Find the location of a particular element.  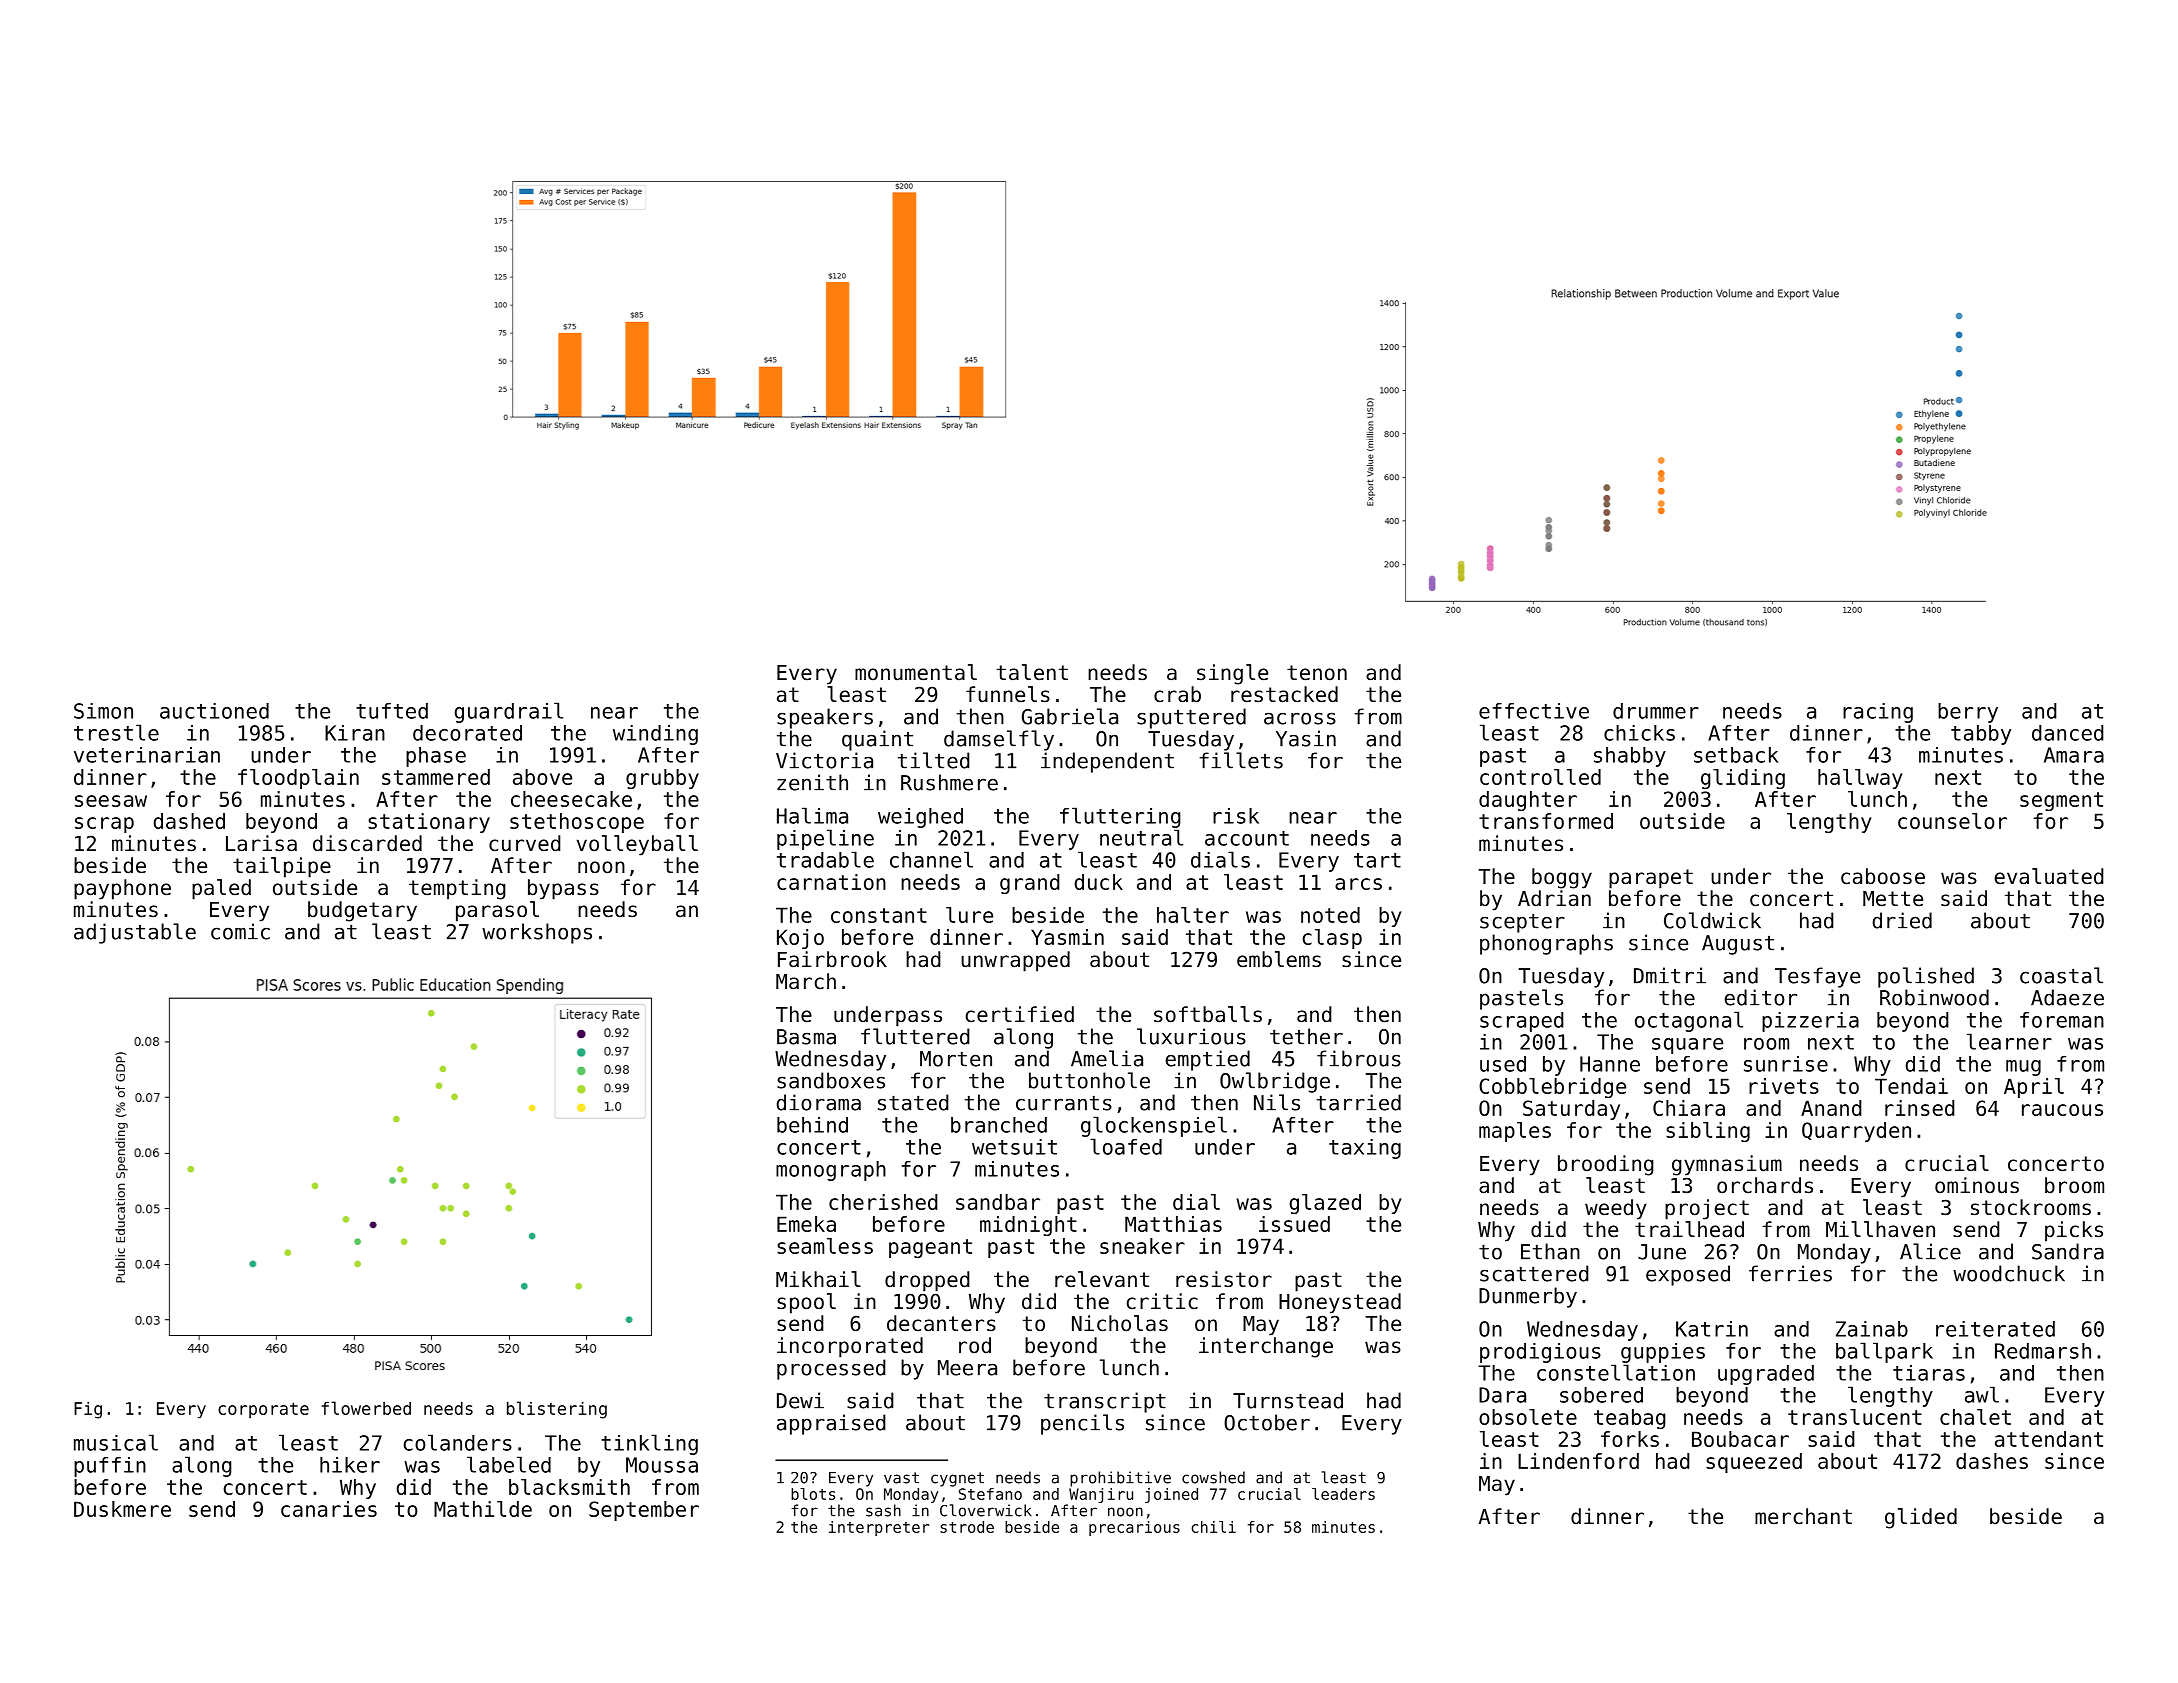

tenon is located at coordinates (1317, 673).
